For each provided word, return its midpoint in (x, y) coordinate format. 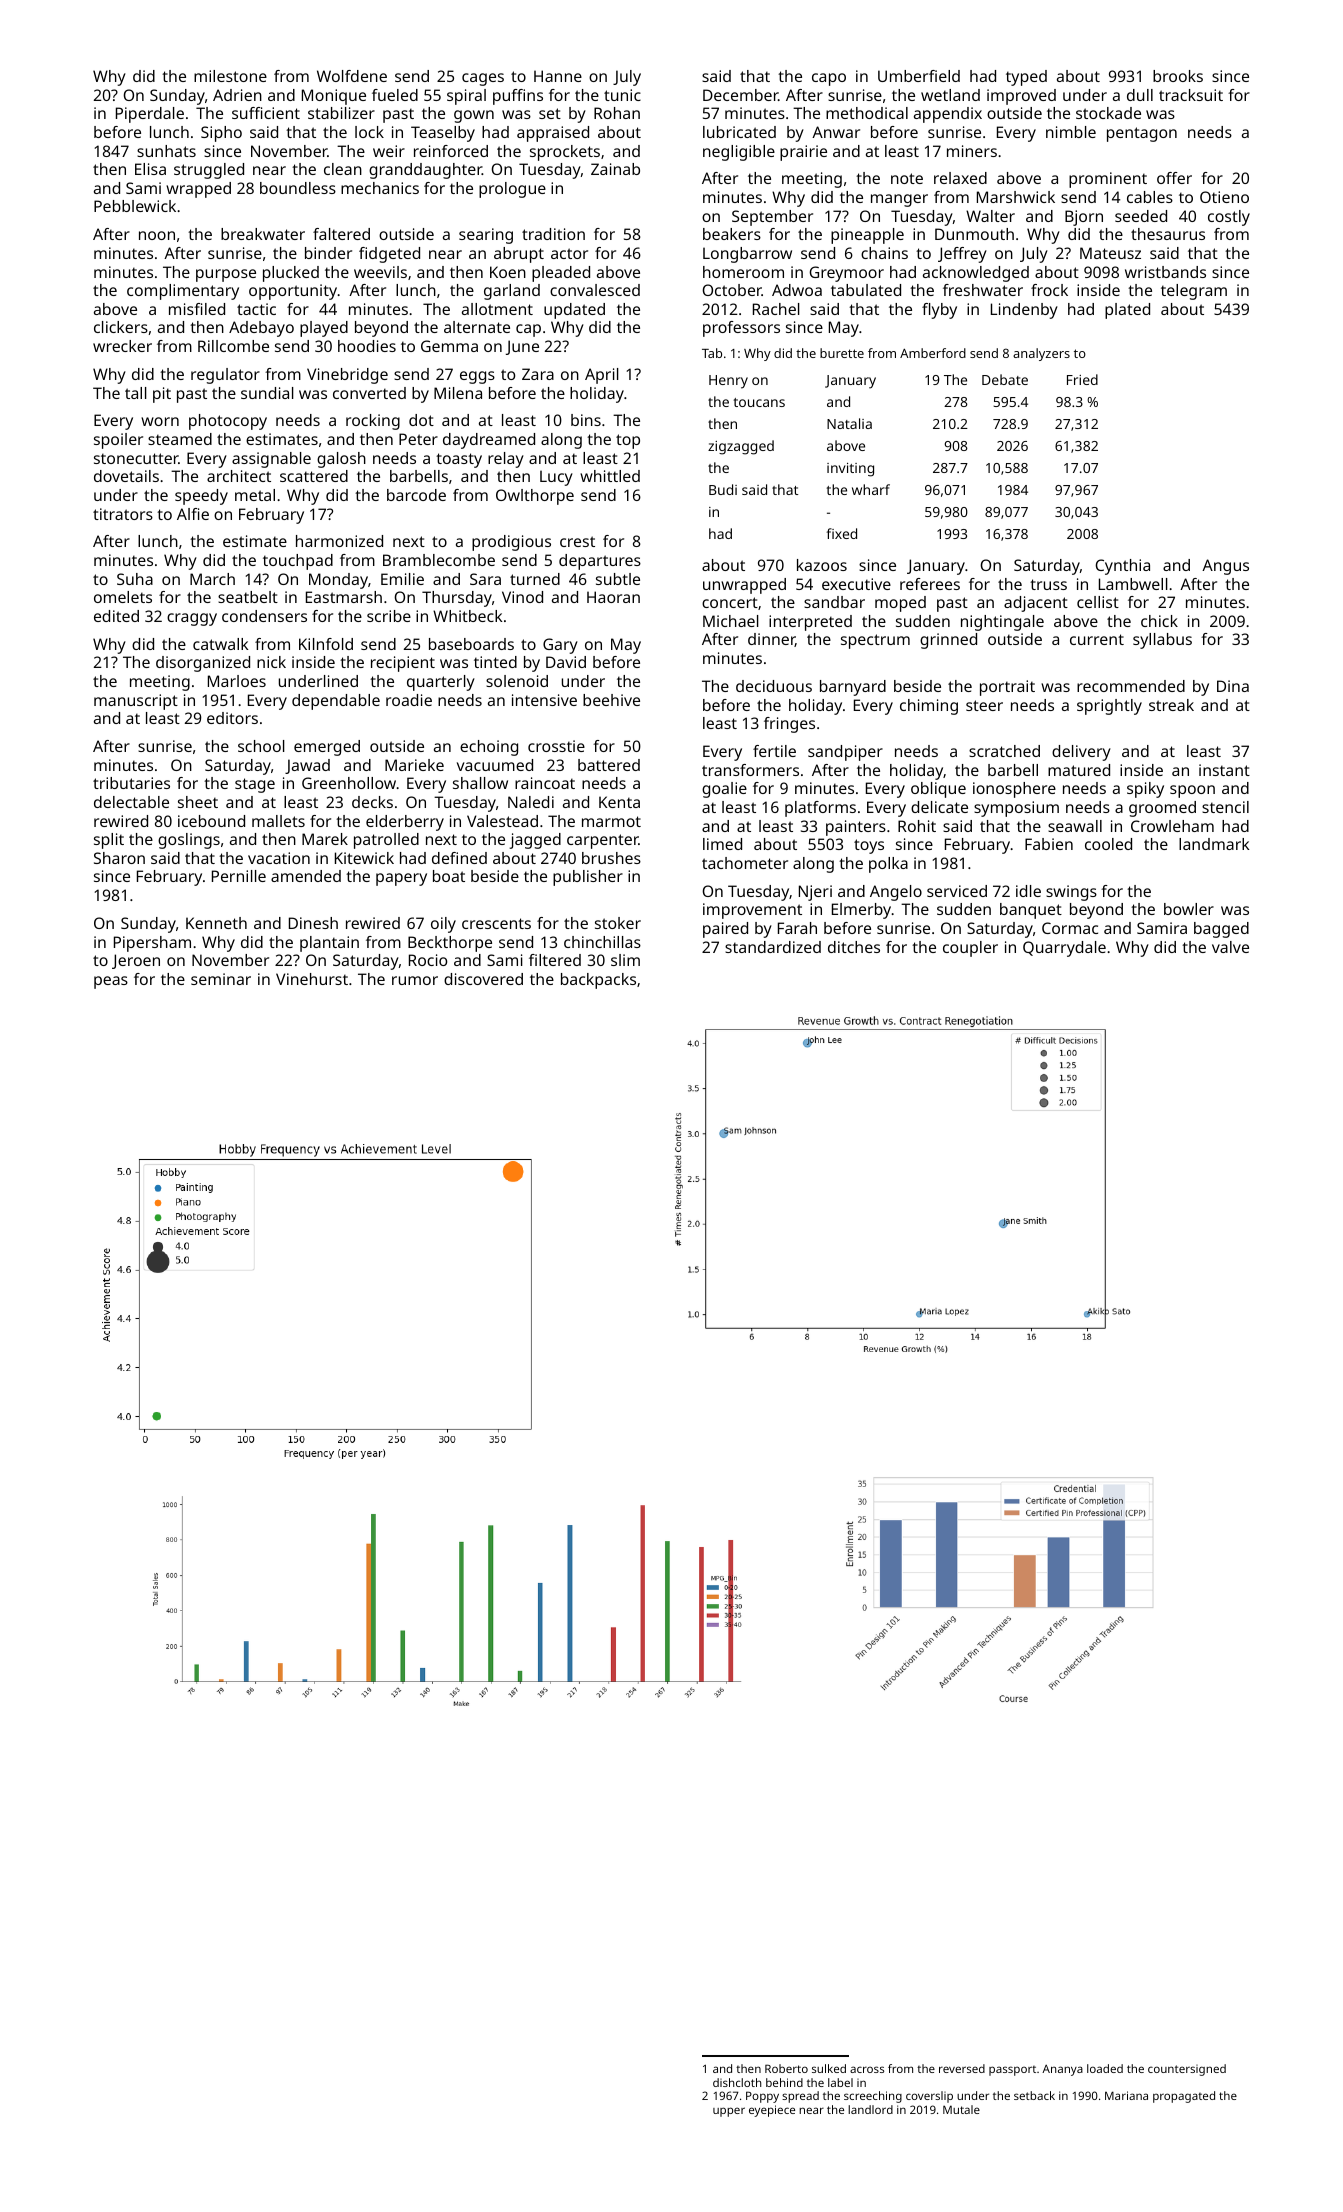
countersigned (1187, 2070)
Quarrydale (1064, 949)
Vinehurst (312, 979)
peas (111, 982)
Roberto (786, 2068)
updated (574, 311)
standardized (773, 947)
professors (741, 329)
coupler (970, 949)
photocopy (228, 422)
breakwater (263, 234)
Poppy (762, 2097)
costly (1229, 218)
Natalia (849, 423)
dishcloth (737, 2082)
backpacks (598, 981)
